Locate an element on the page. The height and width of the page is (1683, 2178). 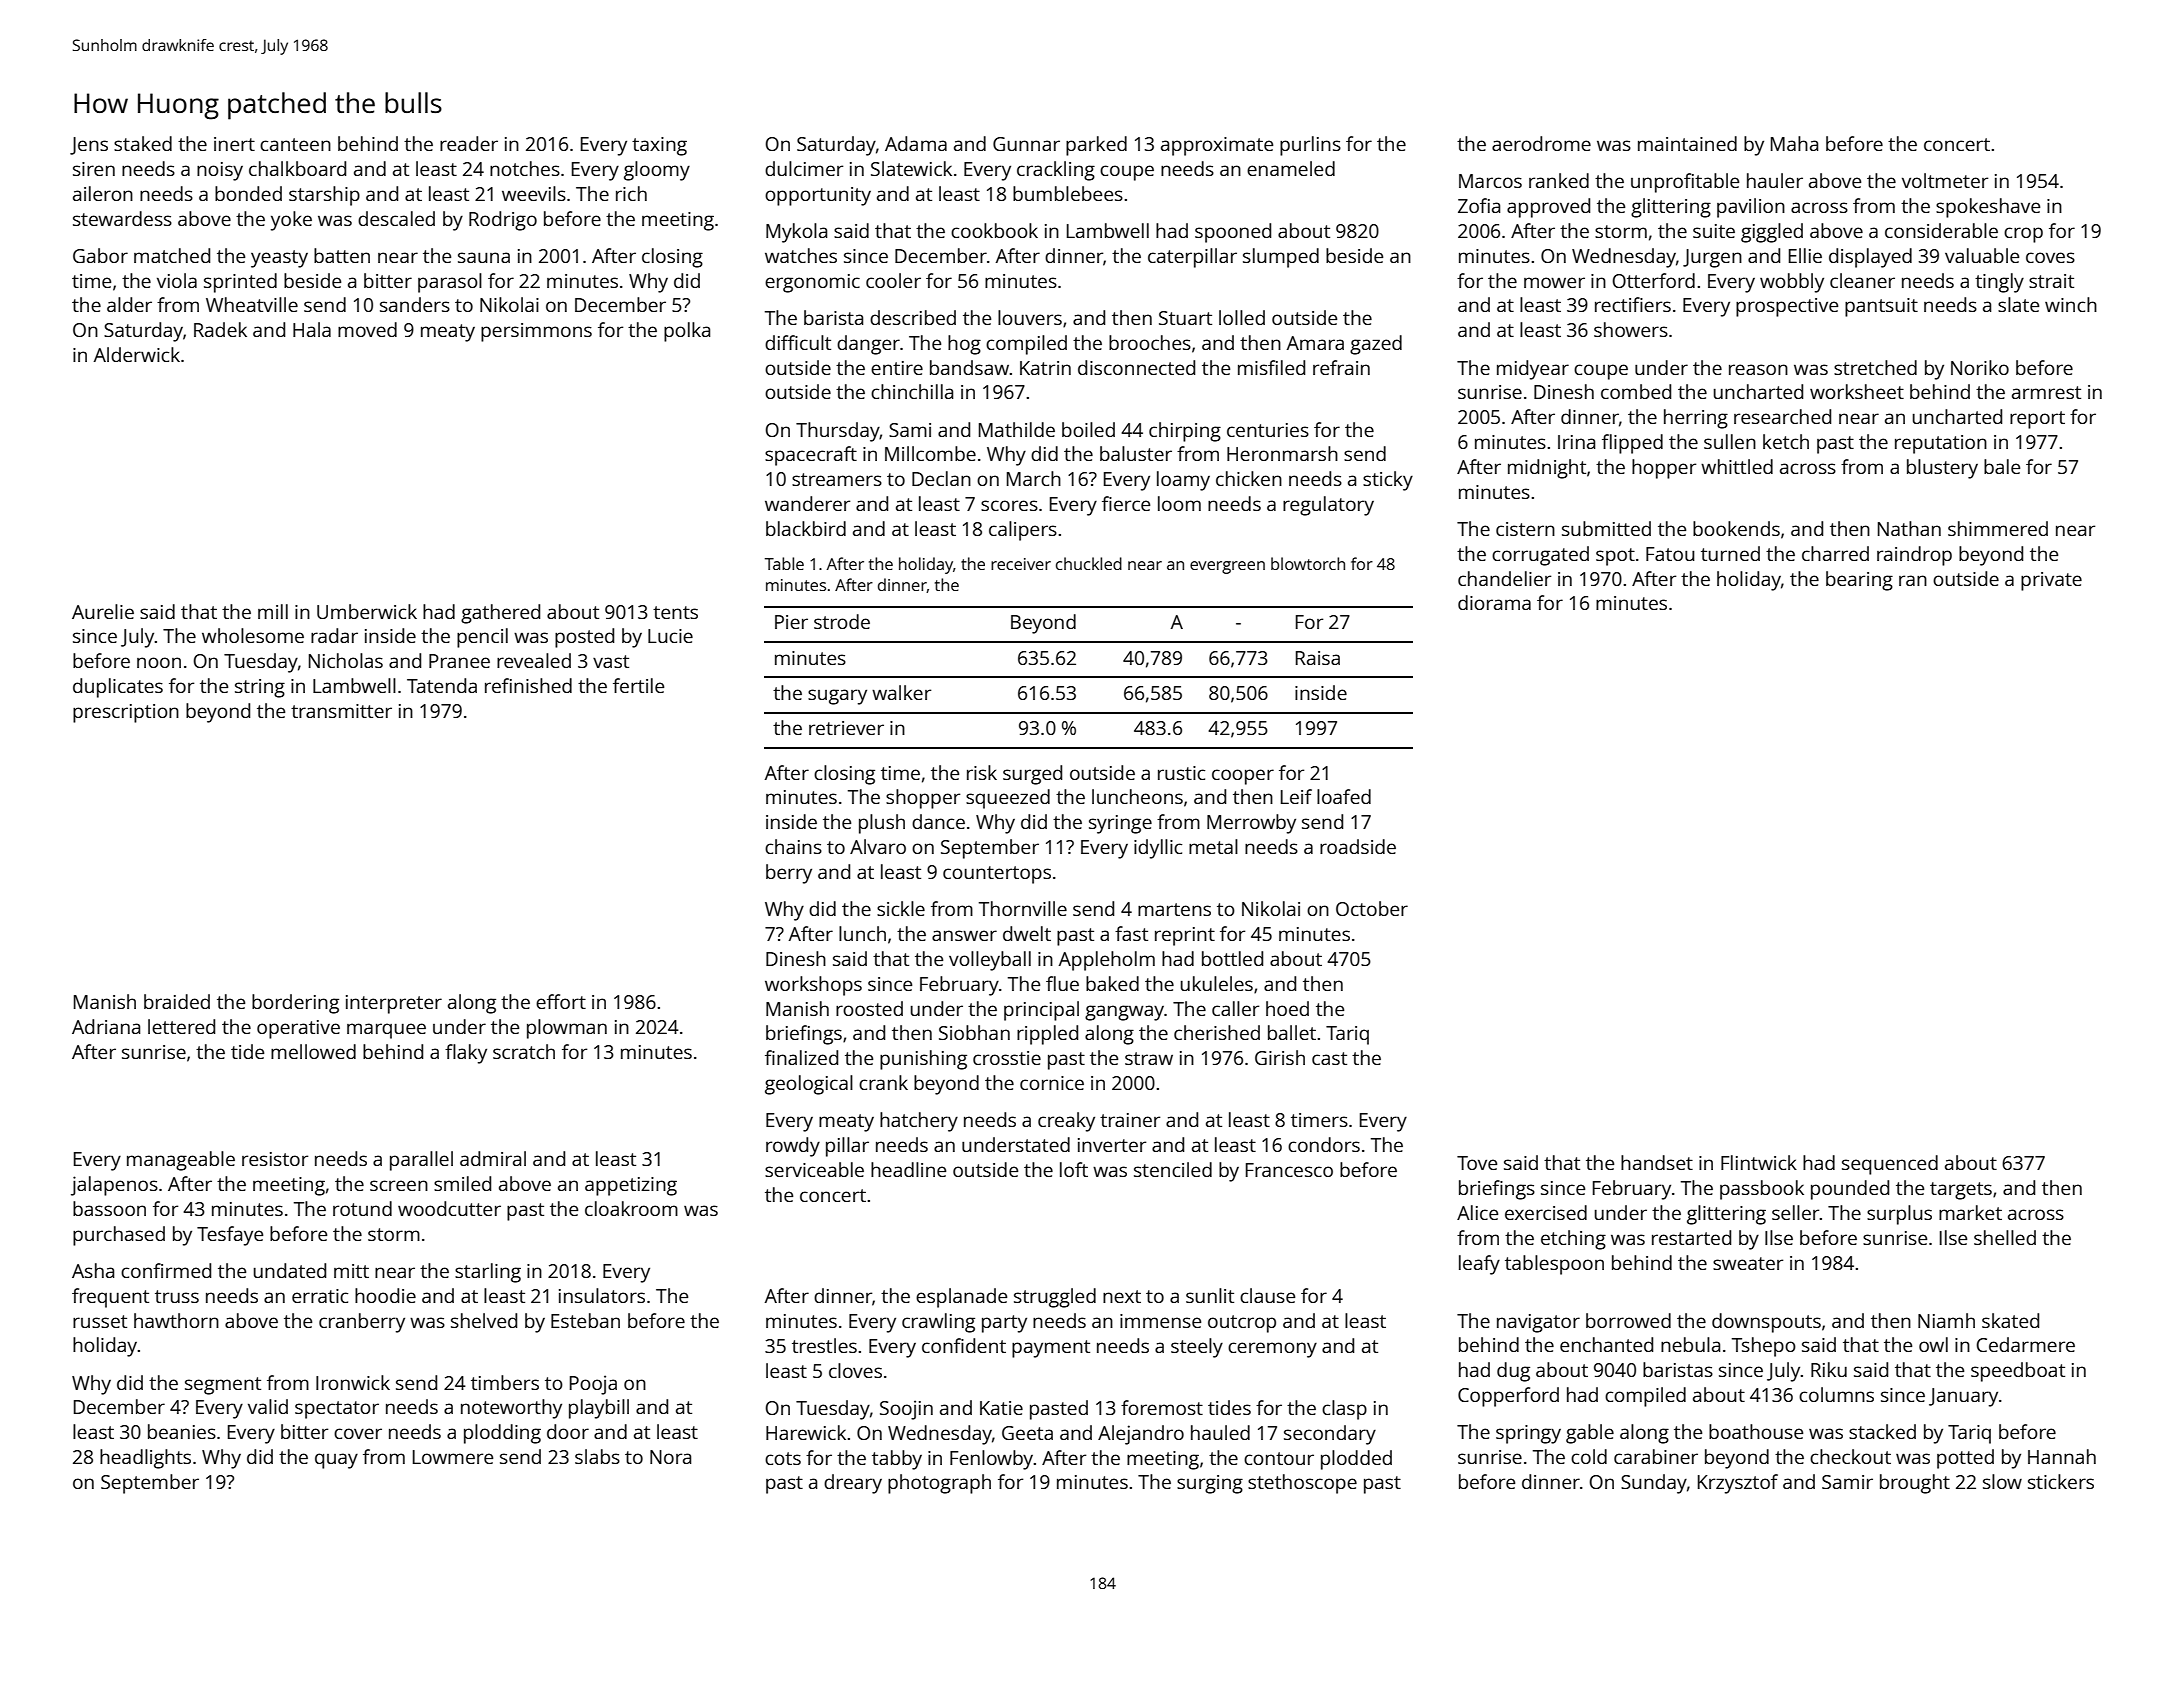
approximate is located at coordinates (1217, 146).
